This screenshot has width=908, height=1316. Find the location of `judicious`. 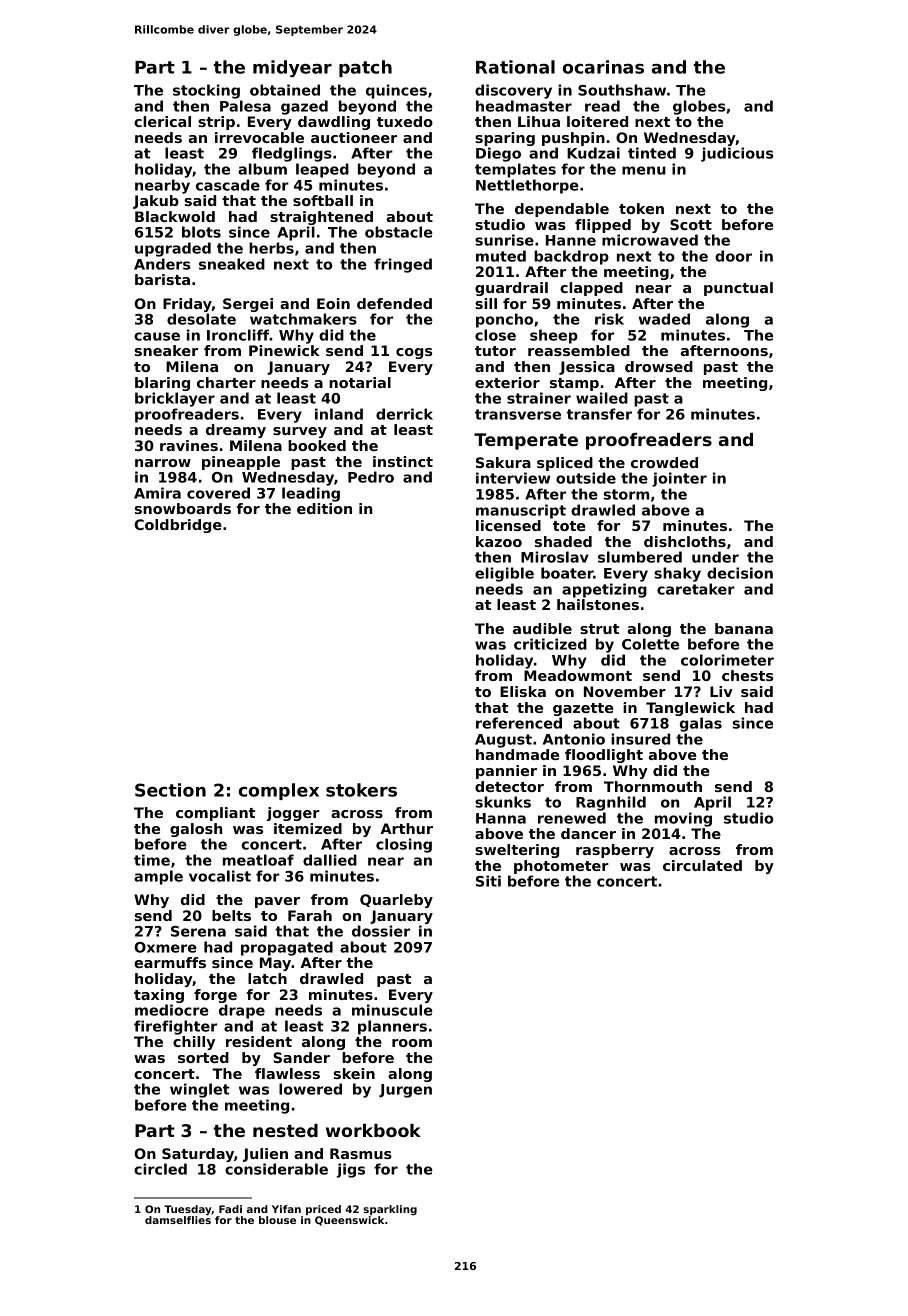

judicious is located at coordinates (737, 154).
